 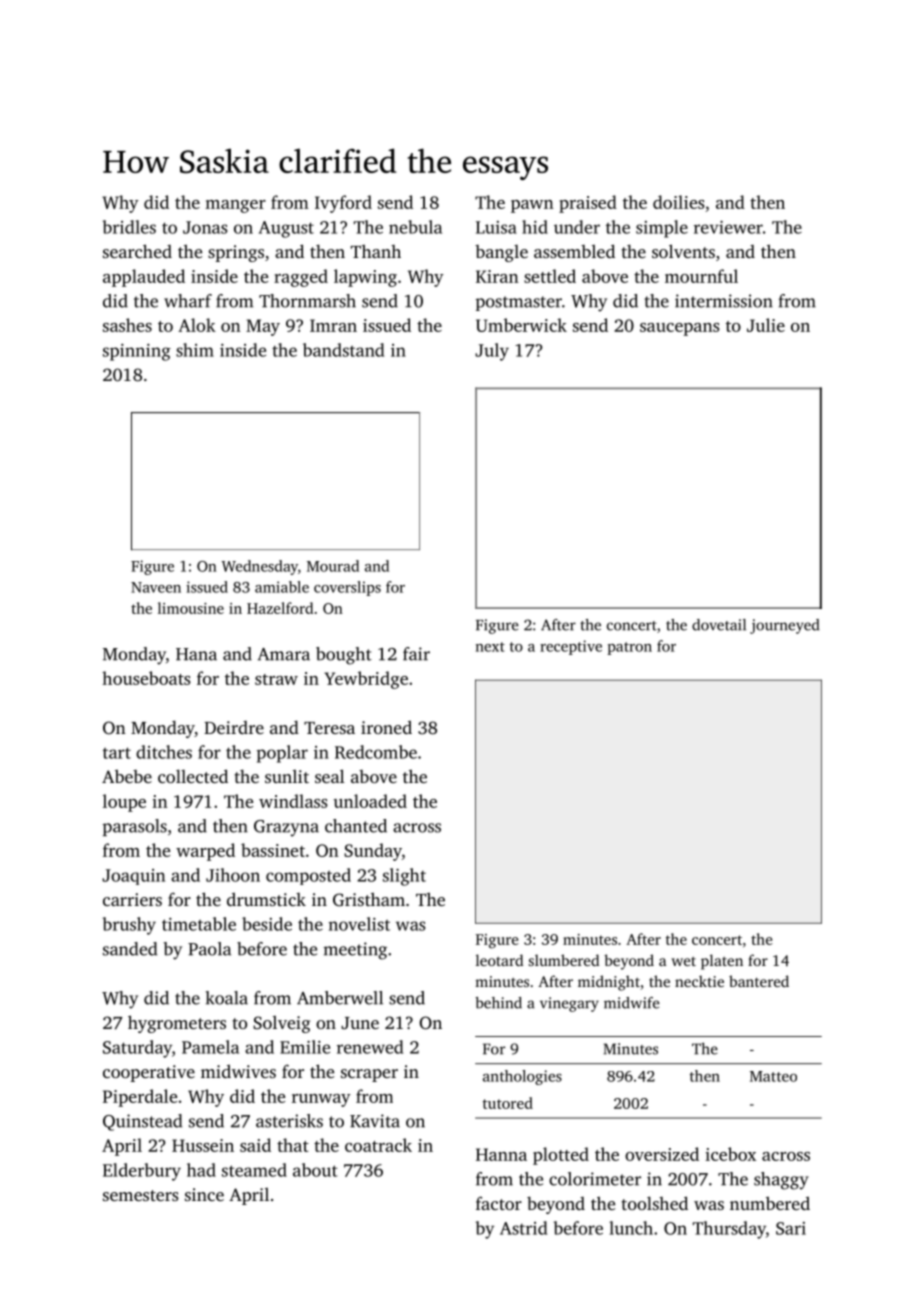 What do you see at coordinates (532, 206) in the page?
I see `pawn` at bounding box center [532, 206].
